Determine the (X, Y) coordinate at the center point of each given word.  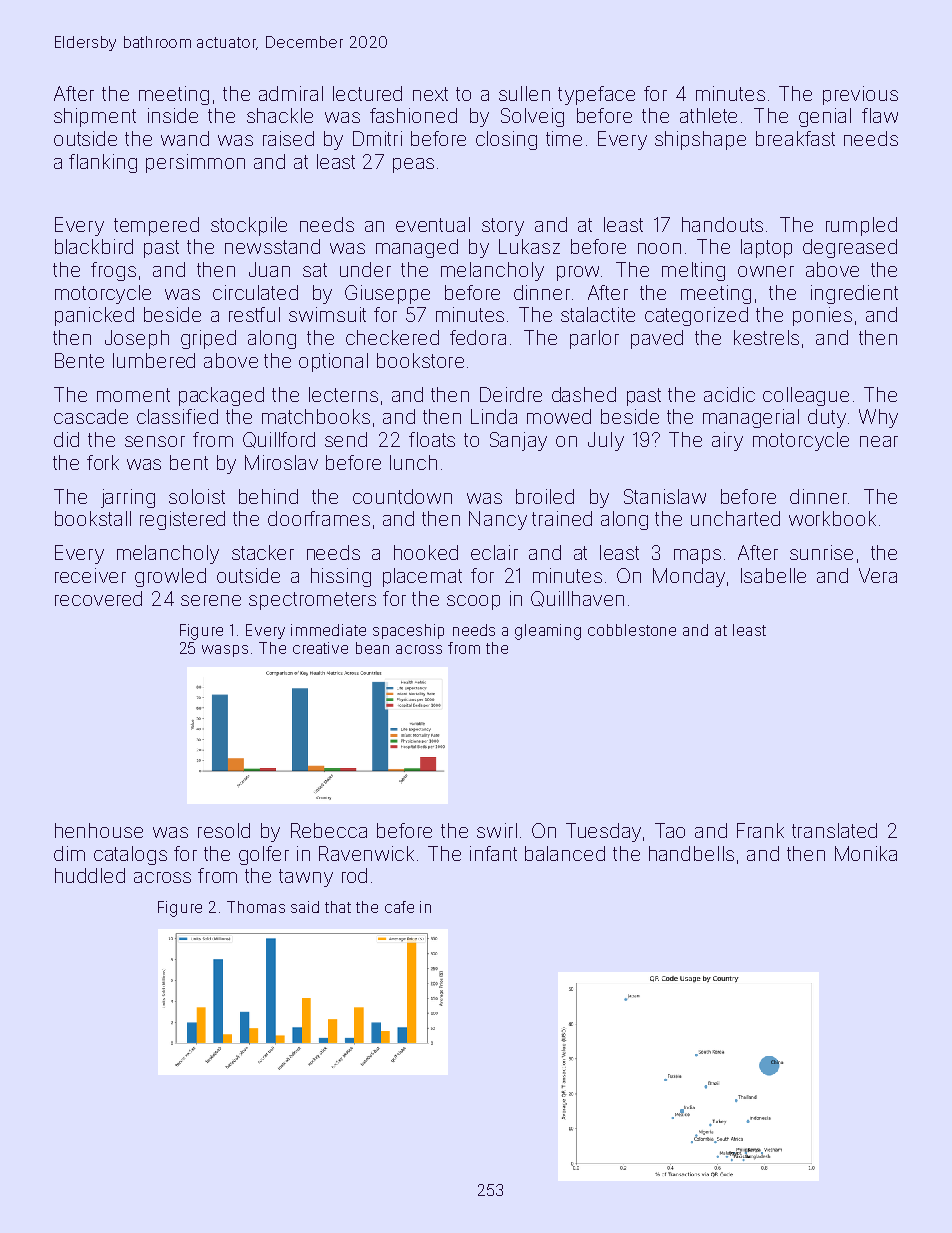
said (305, 907)
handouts (722, 224)
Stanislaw (665, 496)
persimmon (195, 163)
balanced (565, 853)
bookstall (93, 518)
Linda (494, 416)
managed (417, 248)
